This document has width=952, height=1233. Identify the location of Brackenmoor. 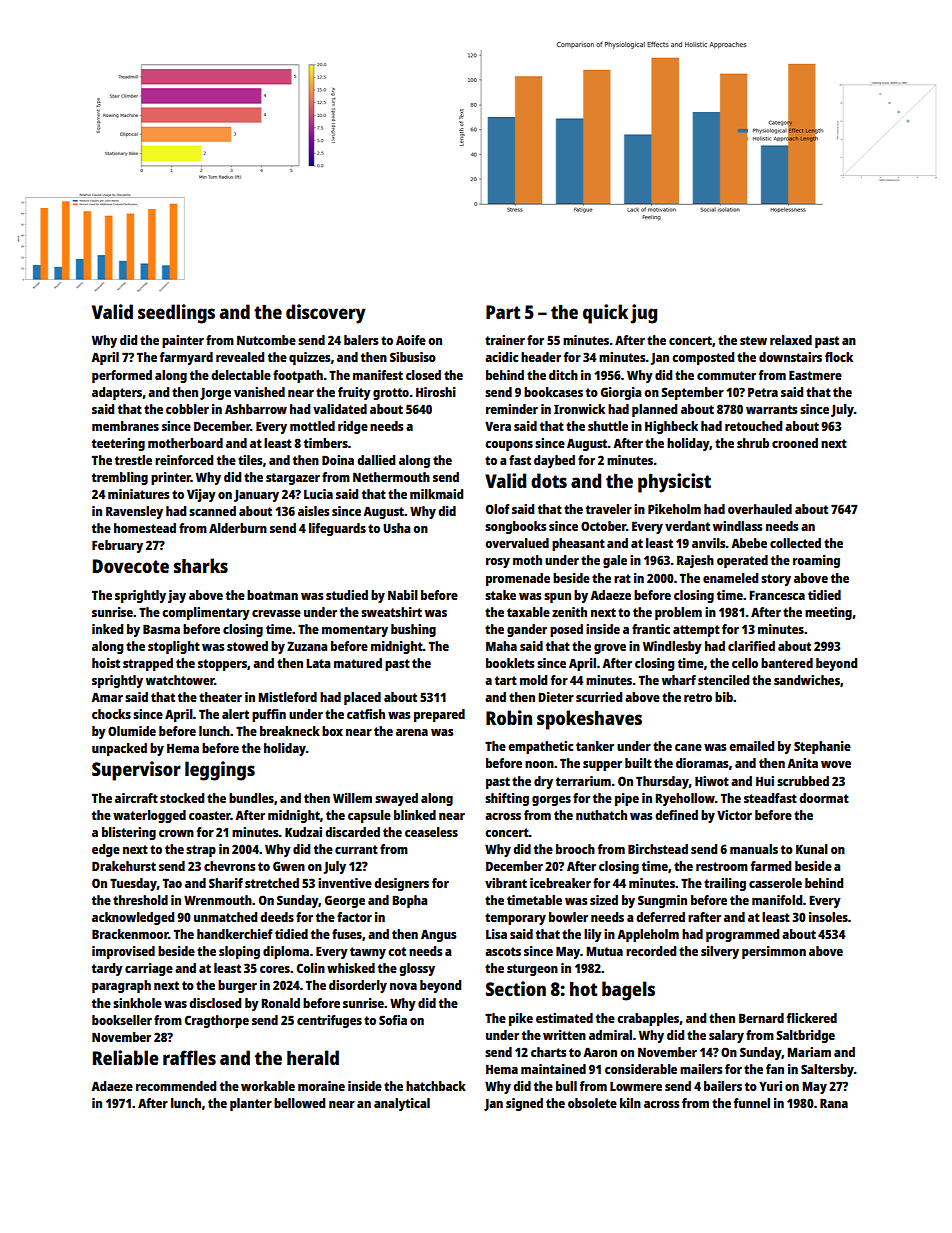
(130, 934).
